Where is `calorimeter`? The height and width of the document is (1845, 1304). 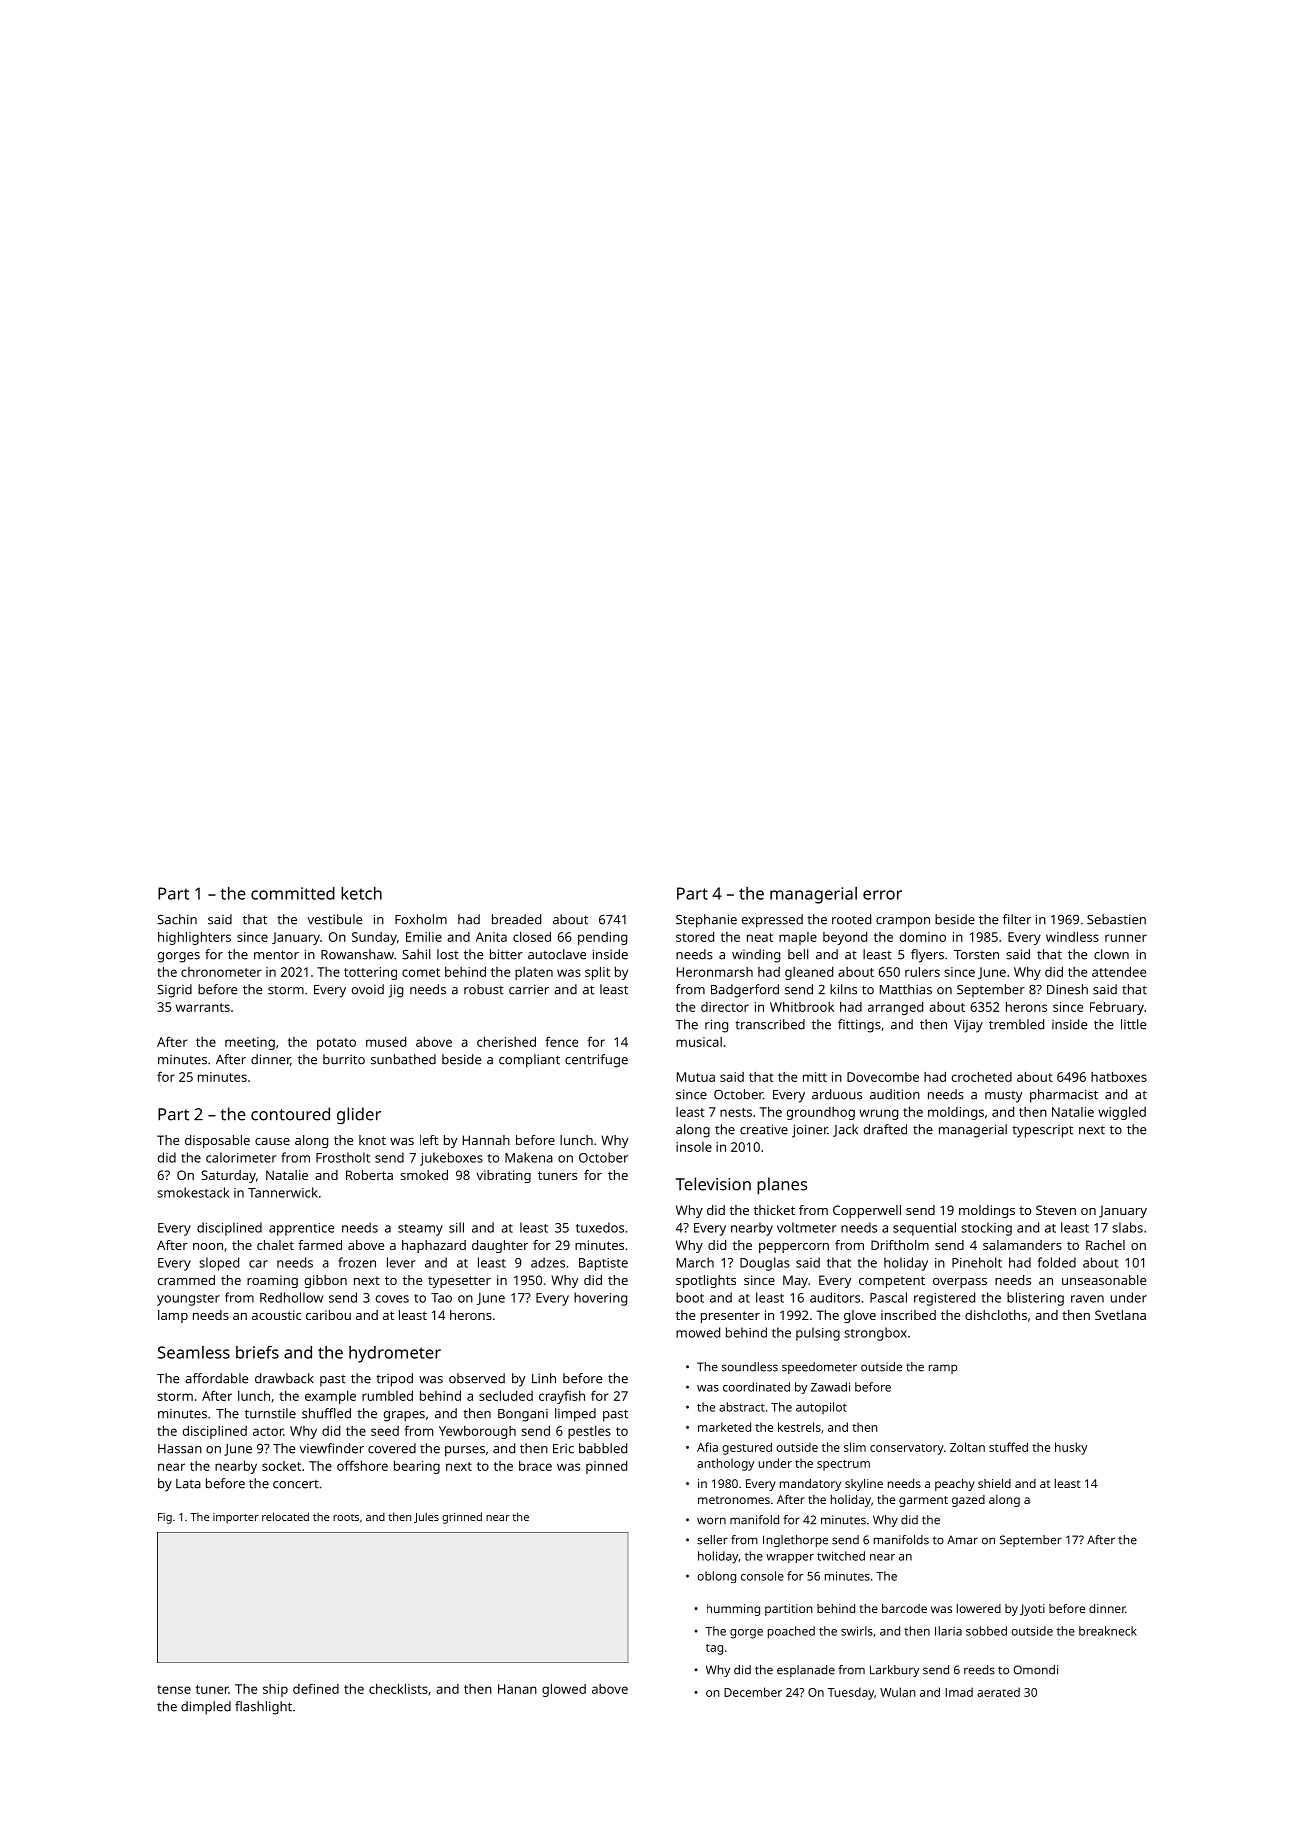
calorimeter is located at coordinates (241, 1157).
